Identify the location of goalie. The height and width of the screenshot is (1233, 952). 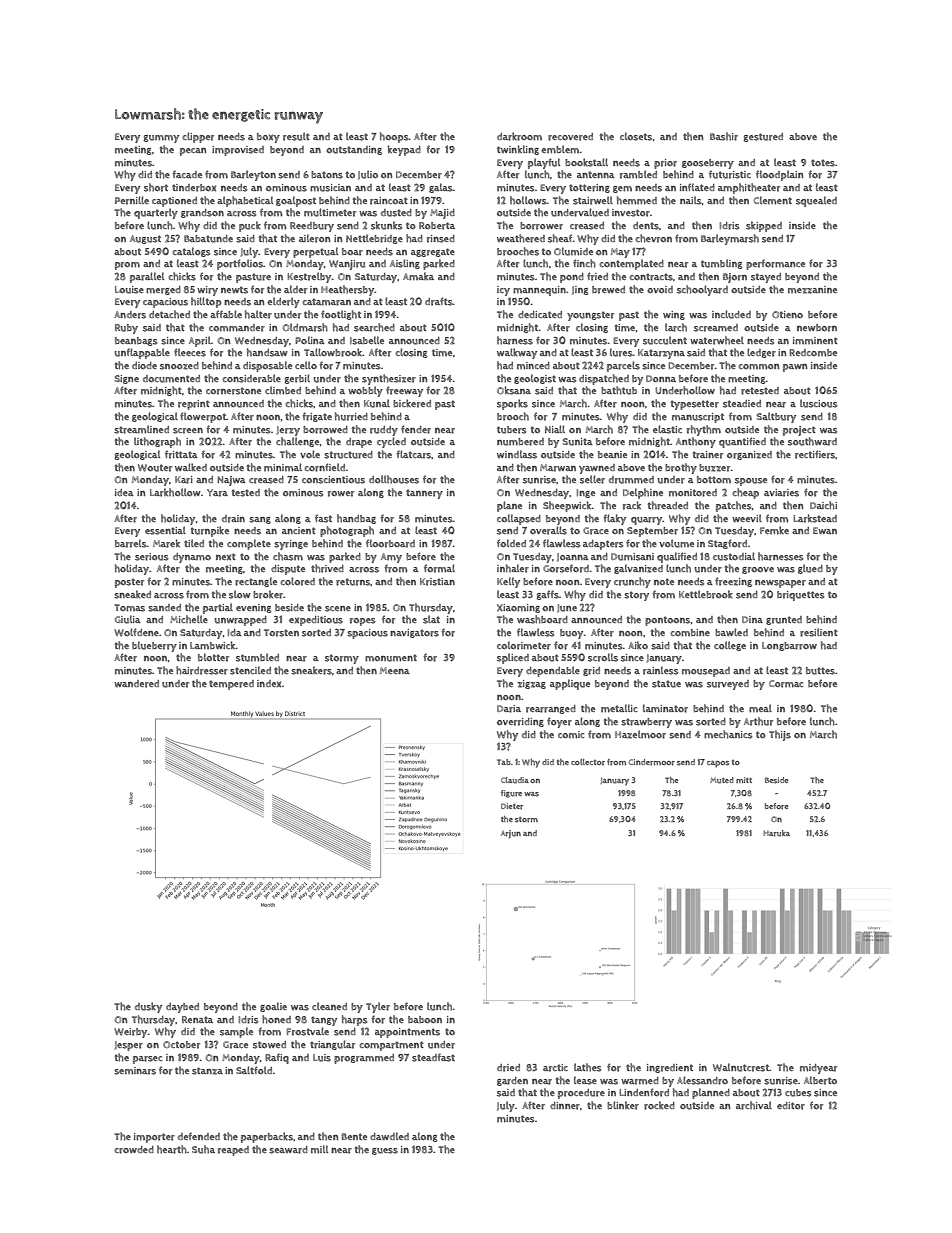
(273, 1007).
